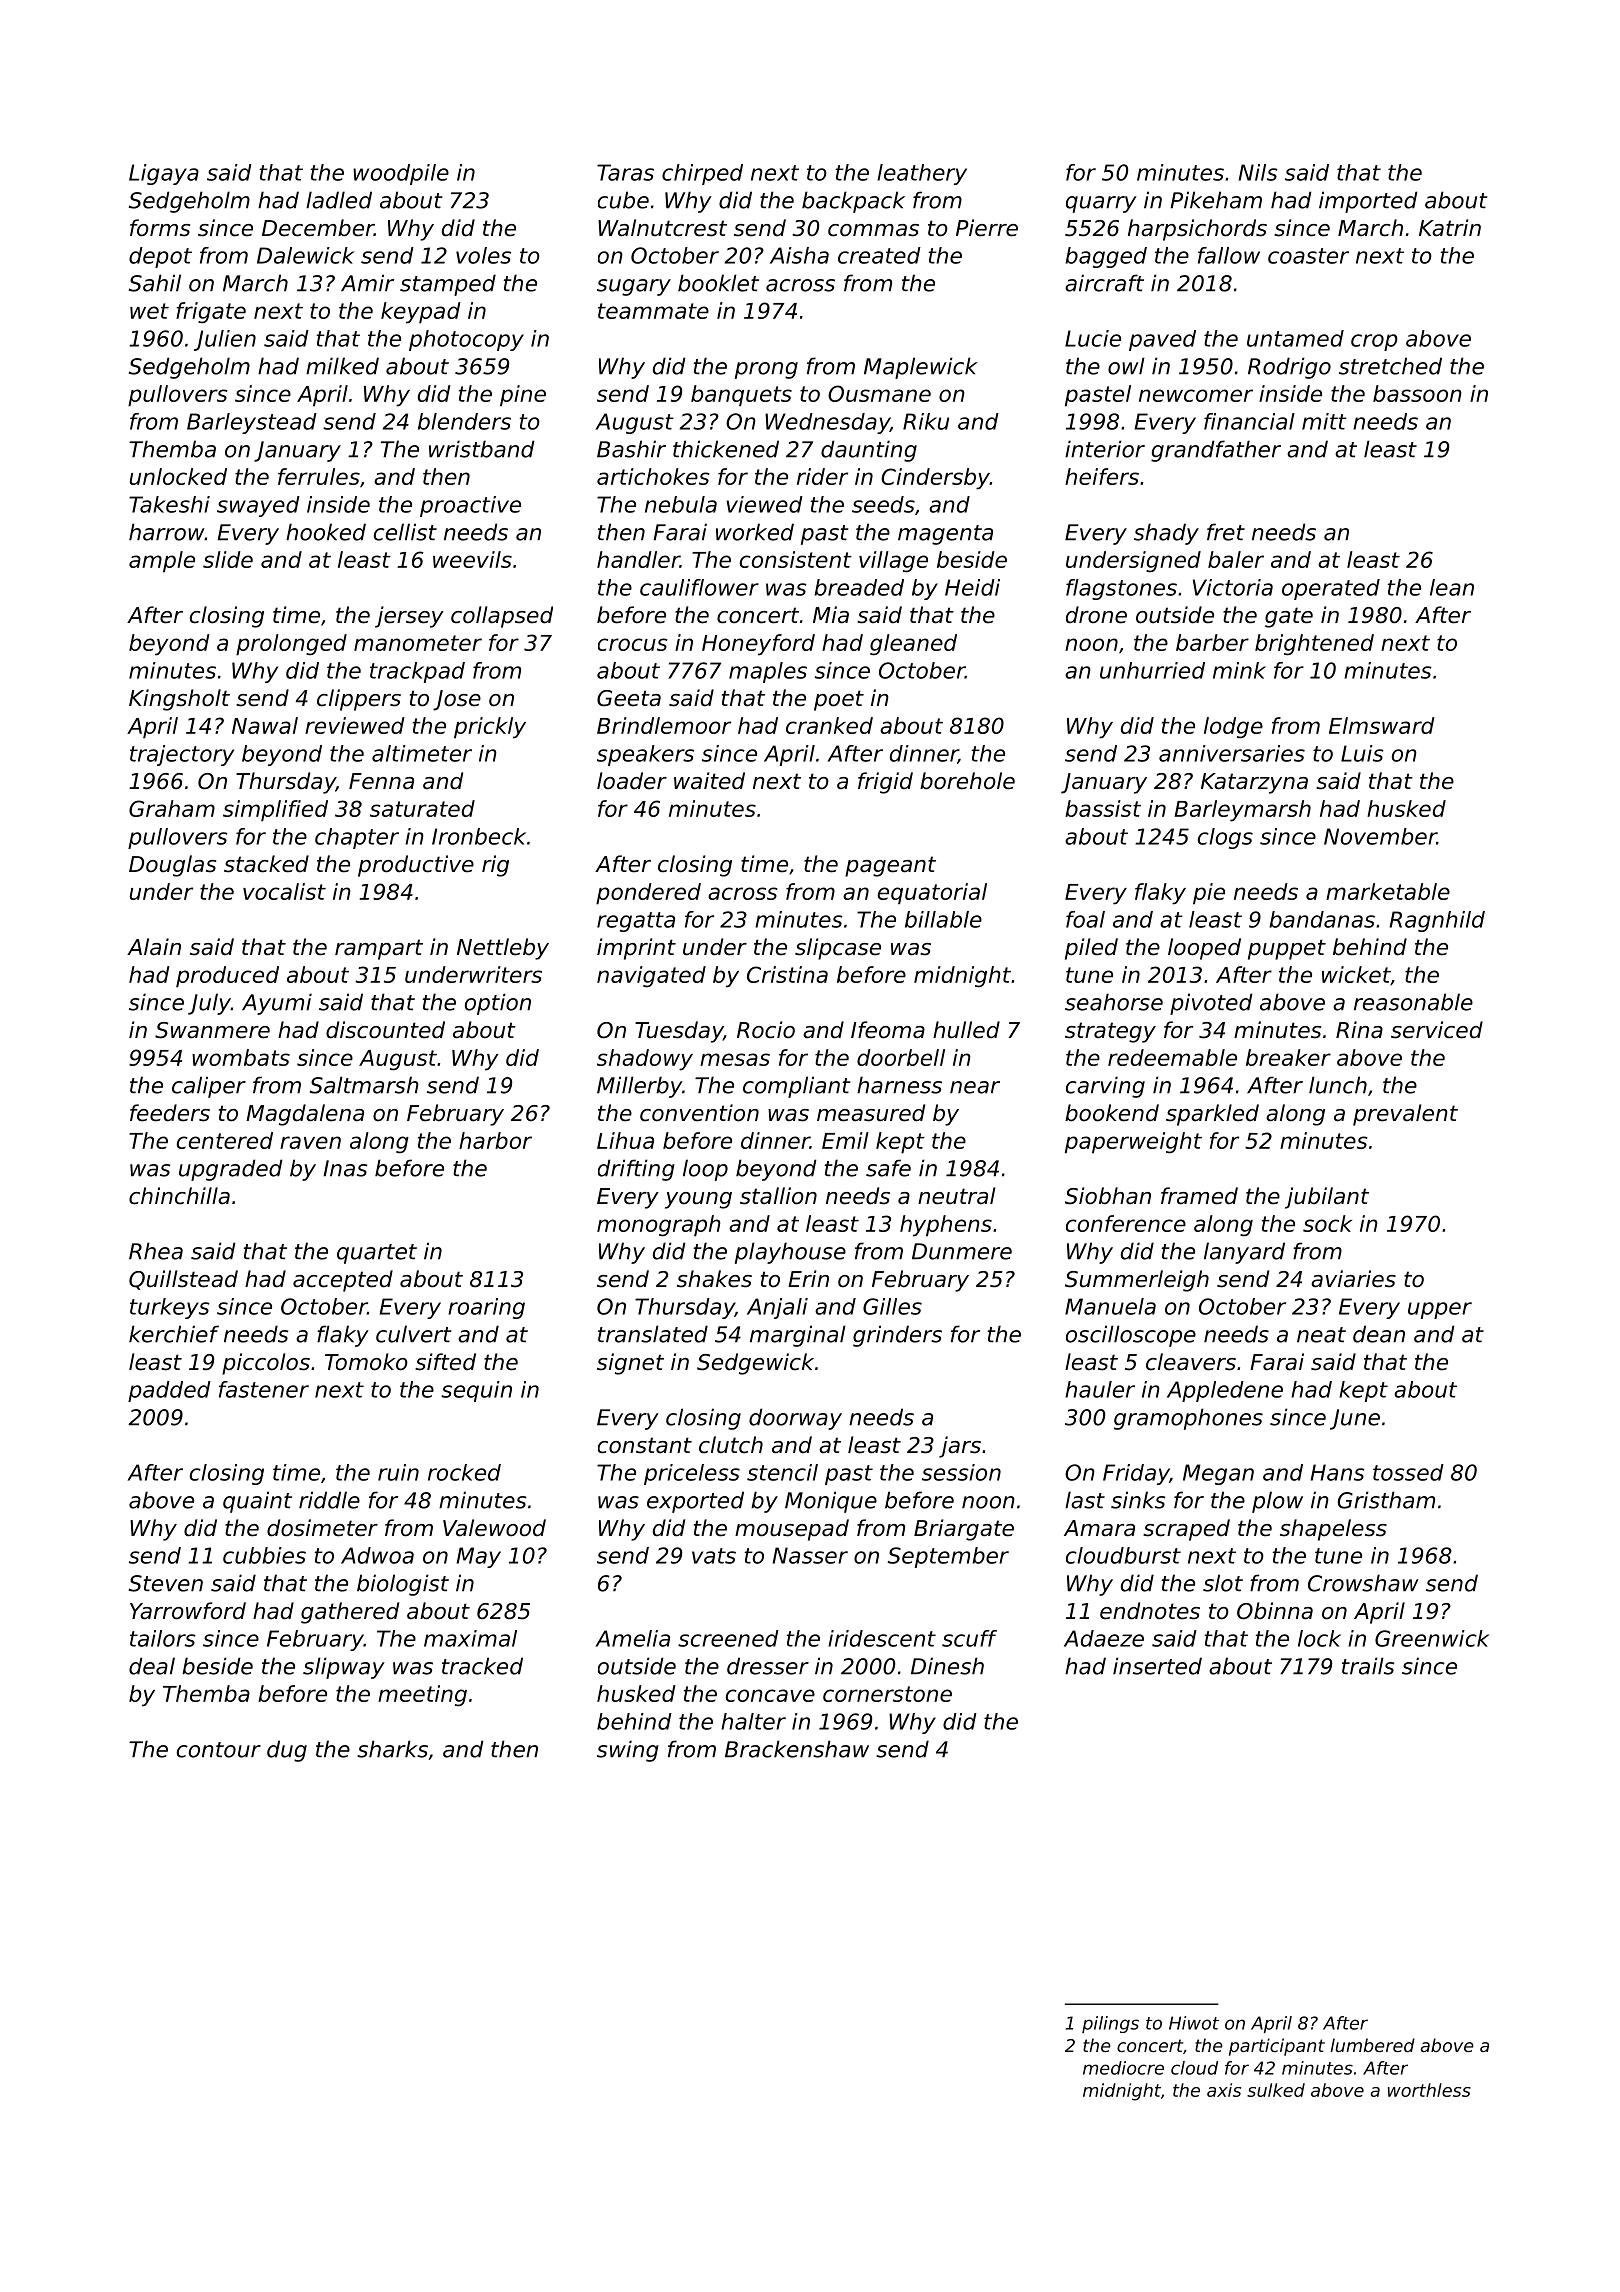 The height and width of the document is (2292, 1620). I want to click on Nils, so click(1258, 172).
